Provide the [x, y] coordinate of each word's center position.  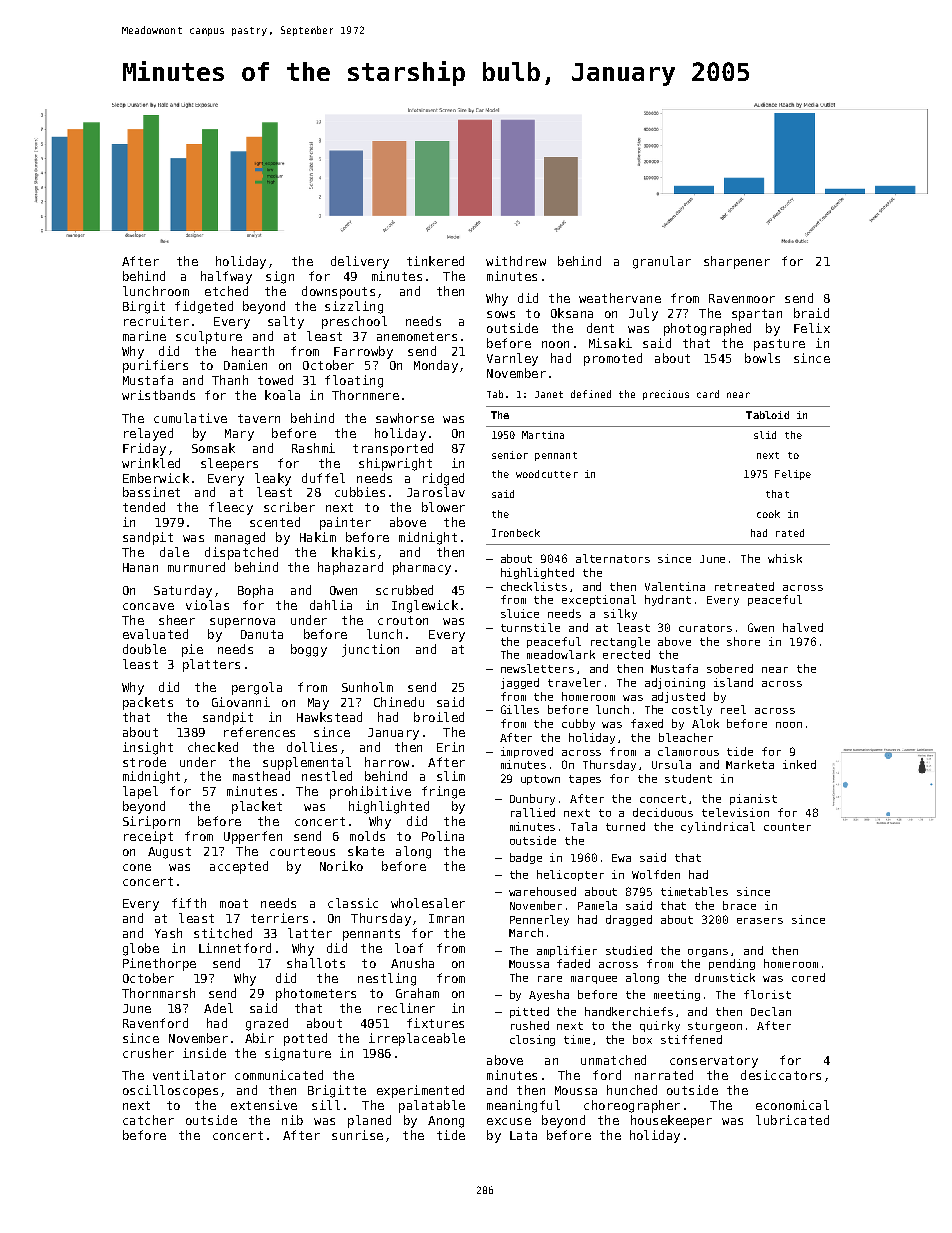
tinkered [435, 261]
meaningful [523, 1106]
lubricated [792, 1120]
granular [662, 262]
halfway [226, 277]
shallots [316, 963]
